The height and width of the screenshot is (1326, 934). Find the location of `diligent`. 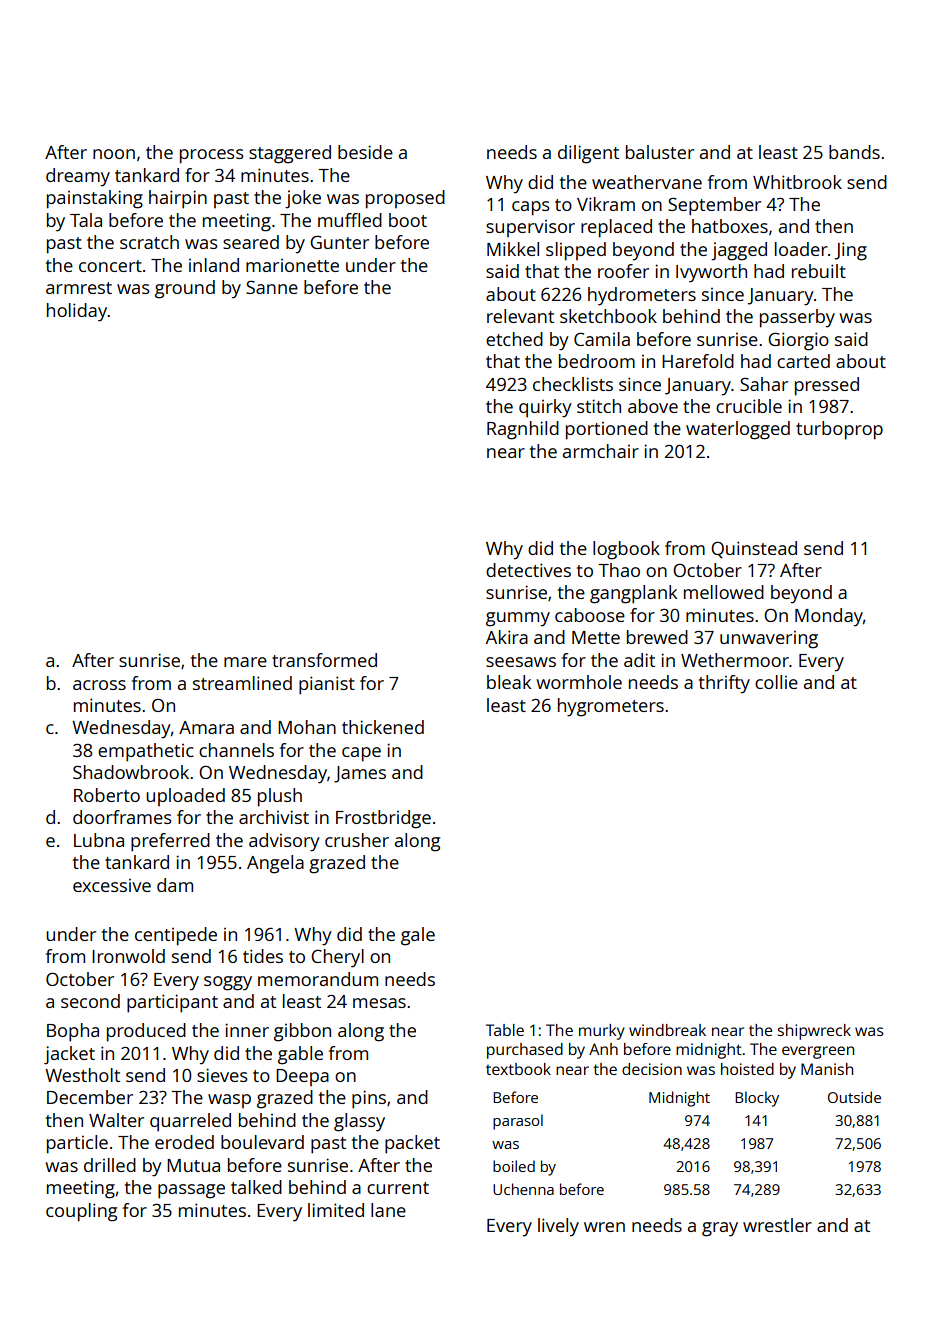

diligent is located at coordinates (588, 154).
